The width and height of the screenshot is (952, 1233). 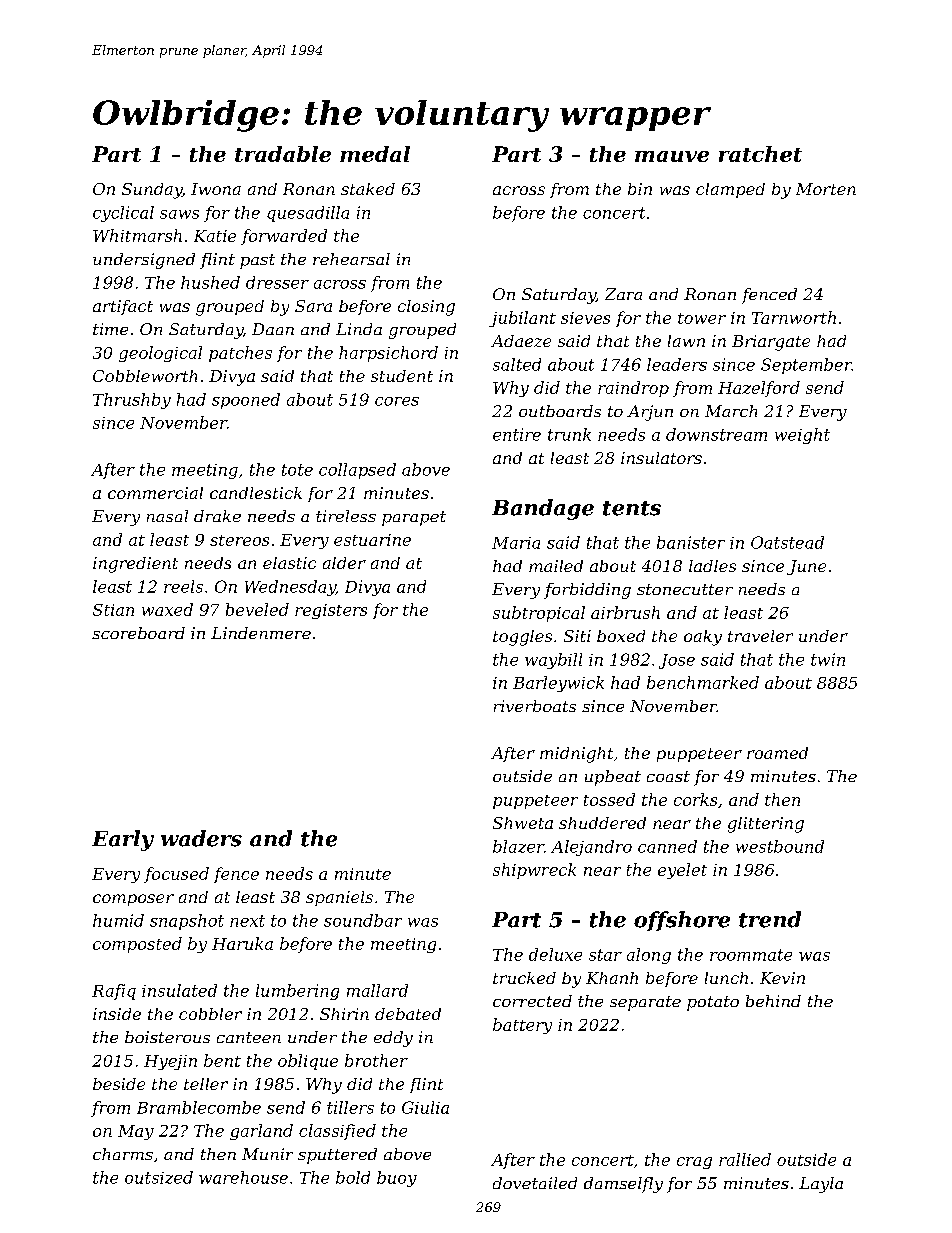 I want to click on Oatstead, so click(x=787, y=542).
